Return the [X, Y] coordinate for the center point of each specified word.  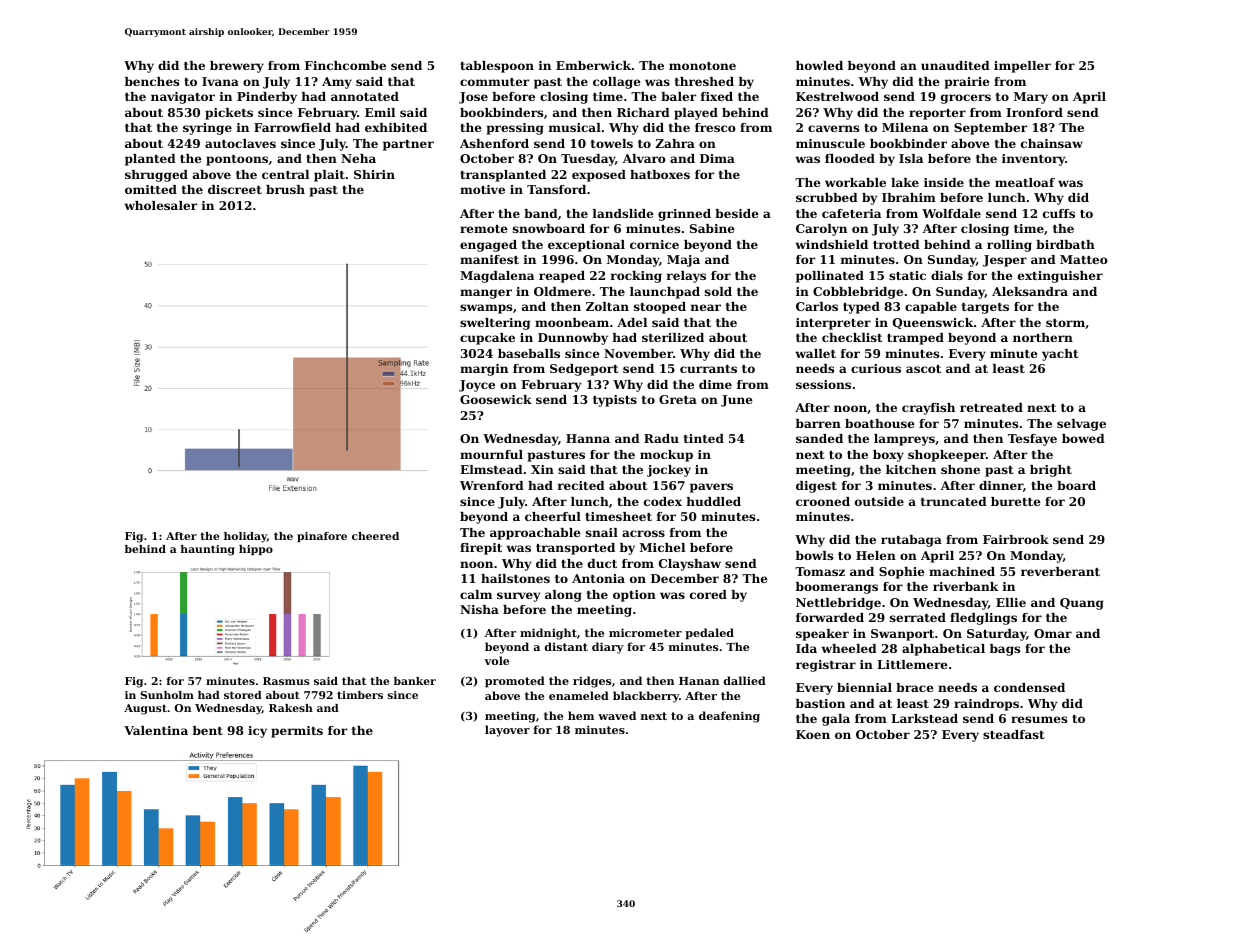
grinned [684, 215]
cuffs [1059, 213]
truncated [954, 501]
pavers [711, 488]
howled [819, 65]
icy [257, 732]
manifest [489, 259]
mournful [491, 454]
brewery [237, 67]
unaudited [955, 65]
